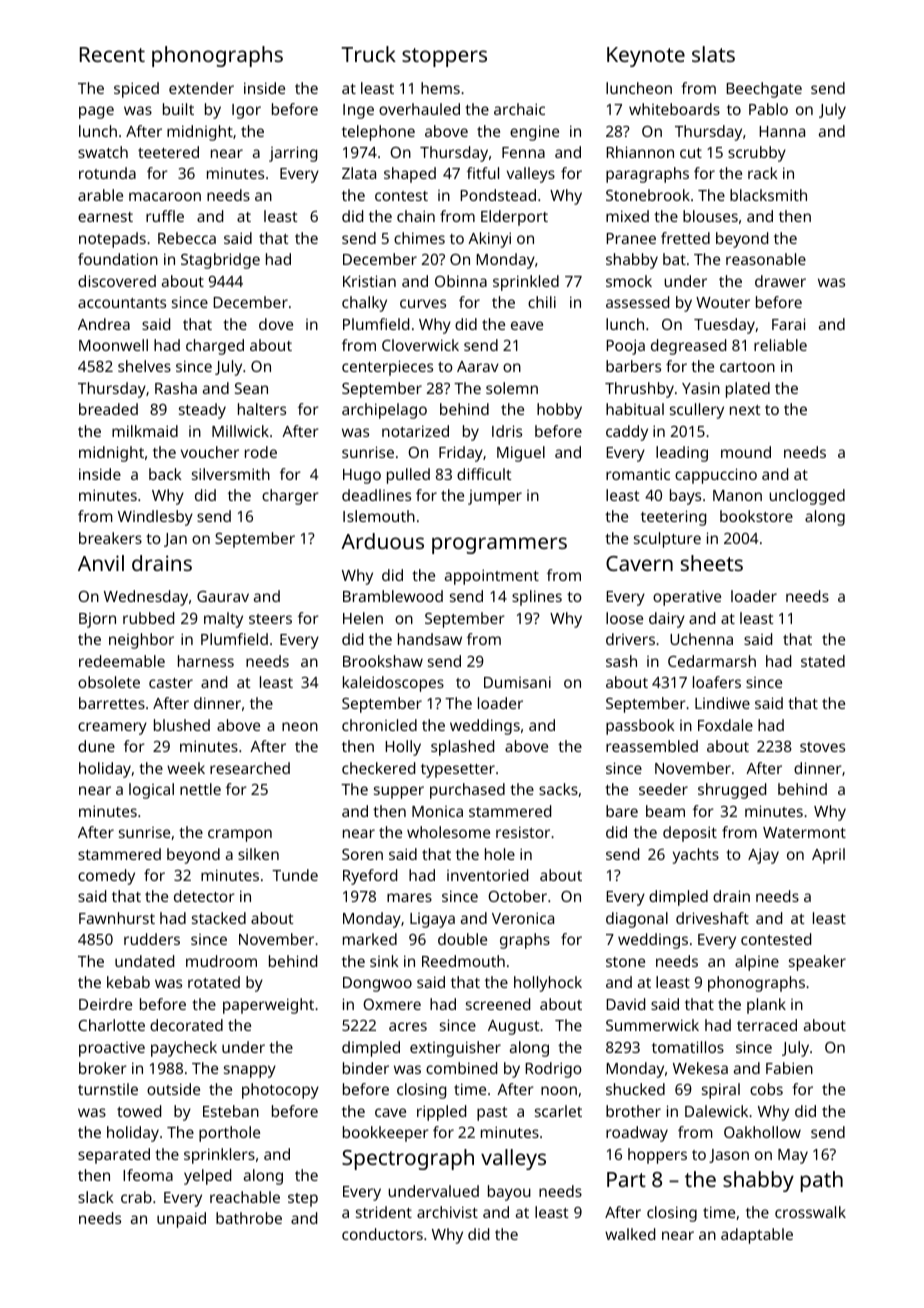 This image has width=924, height=1308. Describe the element at coordinates (489, 240) in the image. I see `Akinyi` at that location.
